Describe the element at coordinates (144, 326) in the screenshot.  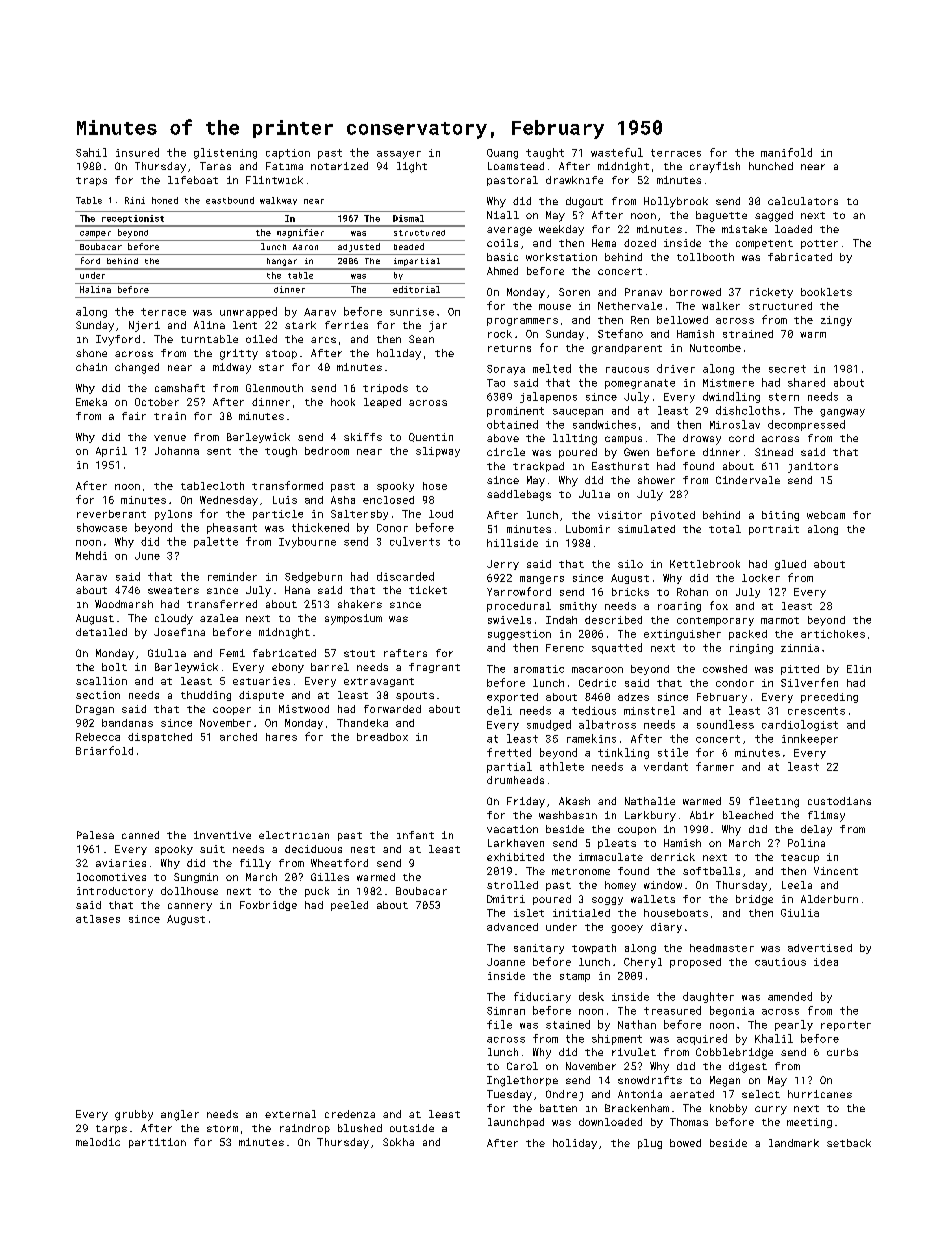
I see `Njeri` at that location.
